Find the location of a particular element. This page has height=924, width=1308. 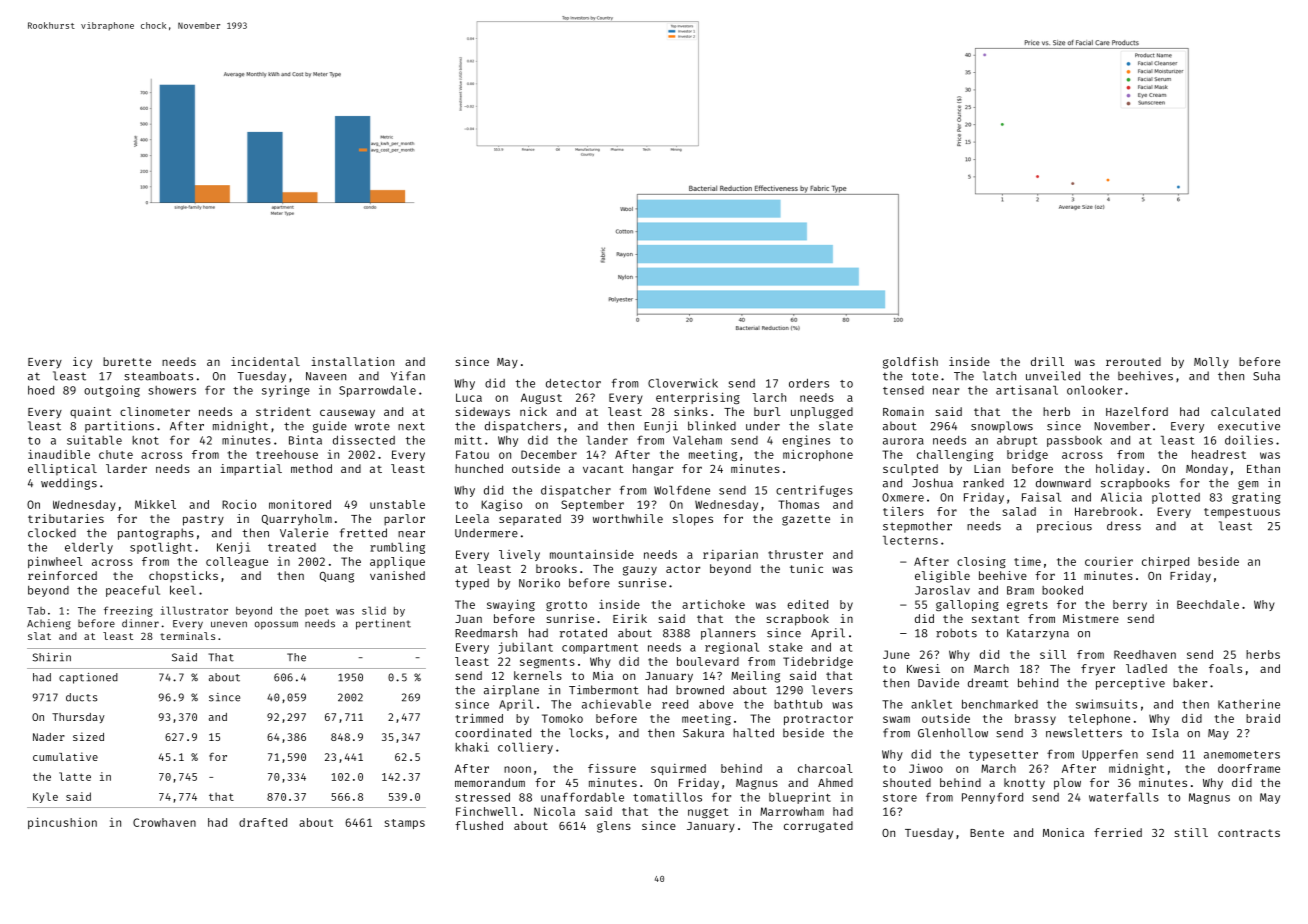

monitored is located at coordinates (300, 504).
